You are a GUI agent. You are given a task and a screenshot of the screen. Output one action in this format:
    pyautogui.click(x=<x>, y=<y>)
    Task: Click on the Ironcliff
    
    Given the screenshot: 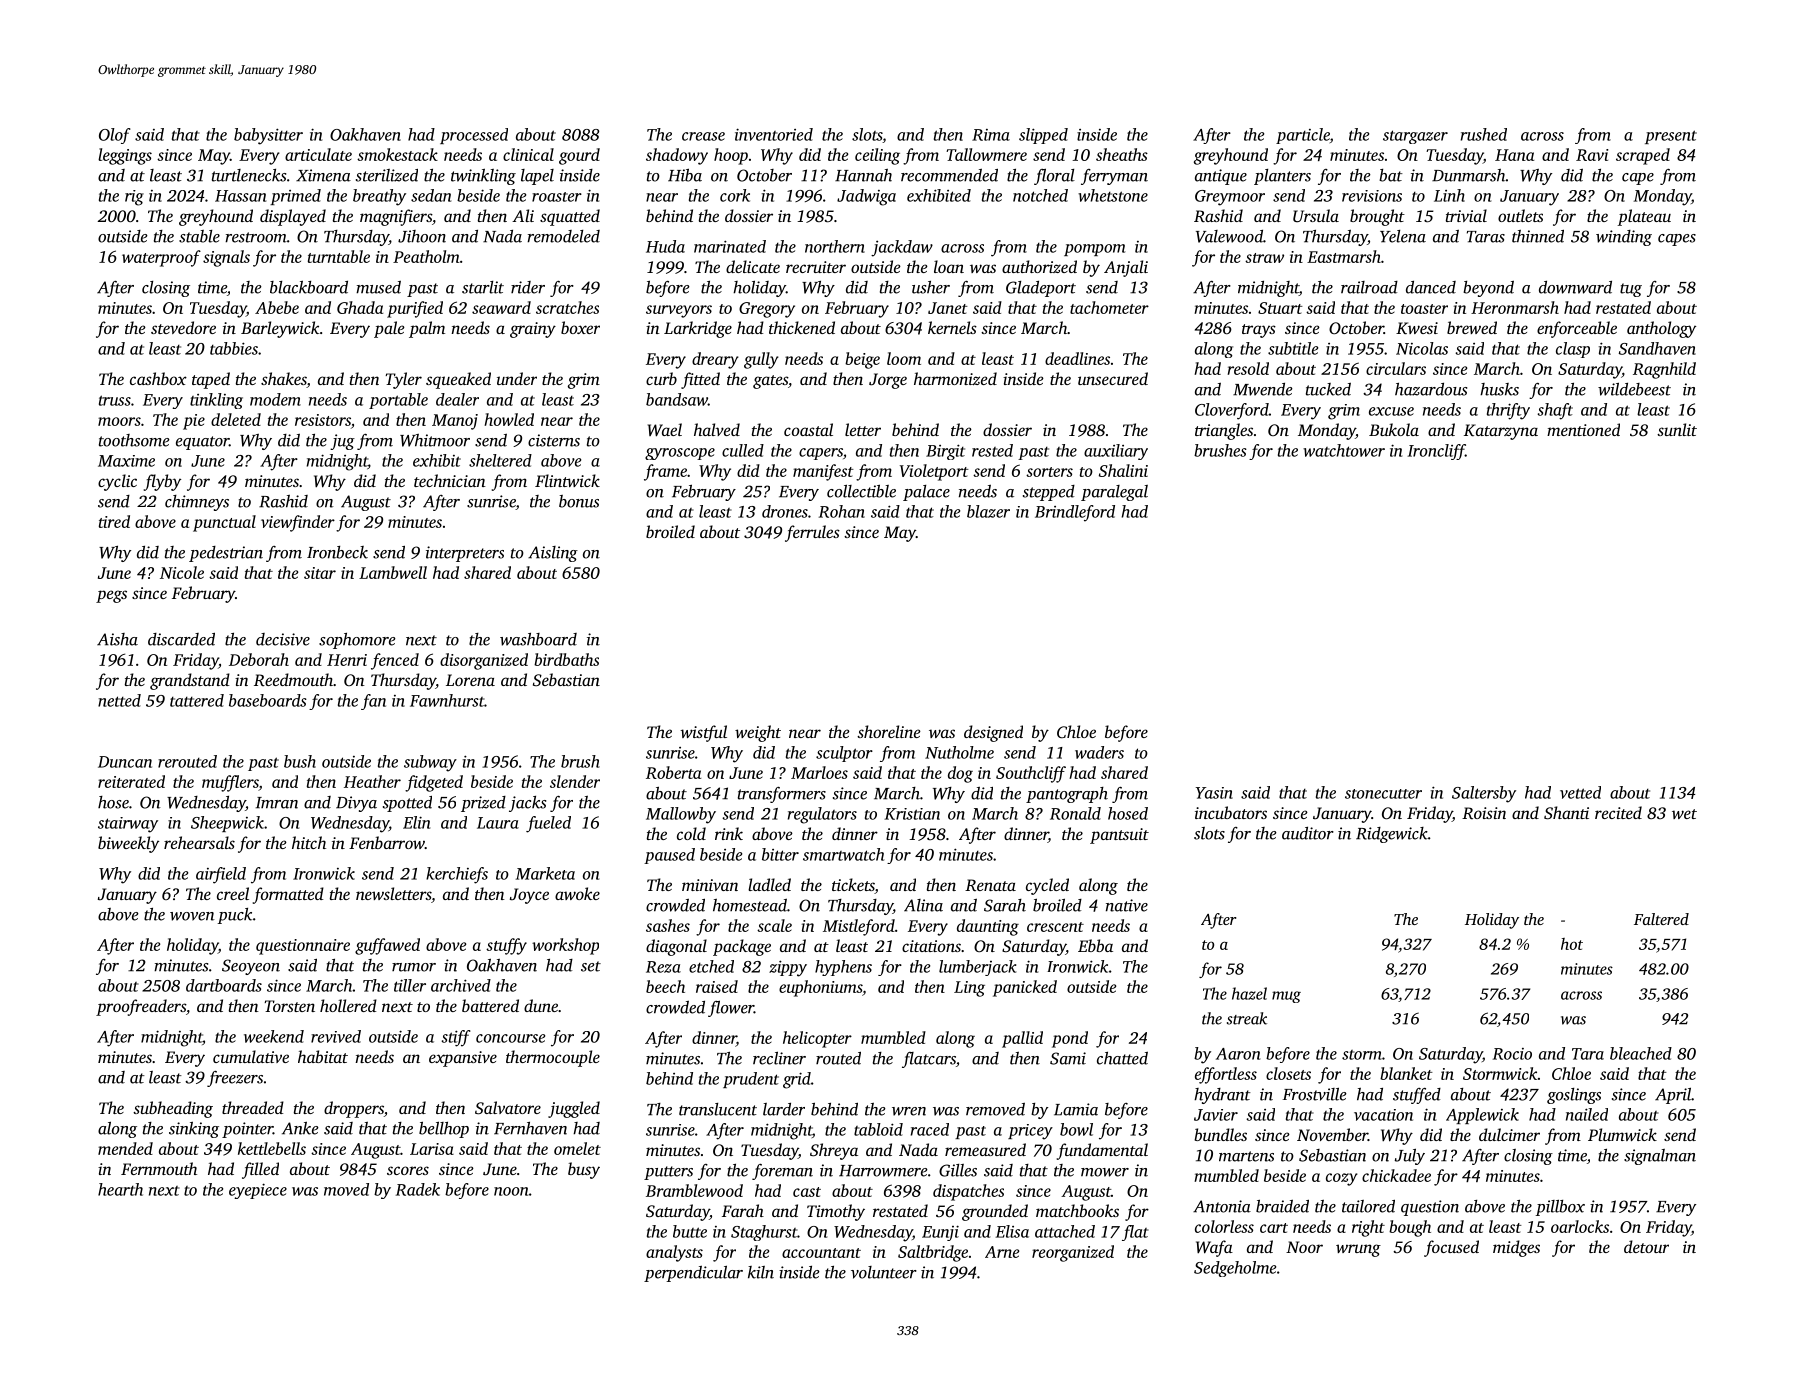 What is the action you would take?
    pyautogui.click(x=1436, y=452)
